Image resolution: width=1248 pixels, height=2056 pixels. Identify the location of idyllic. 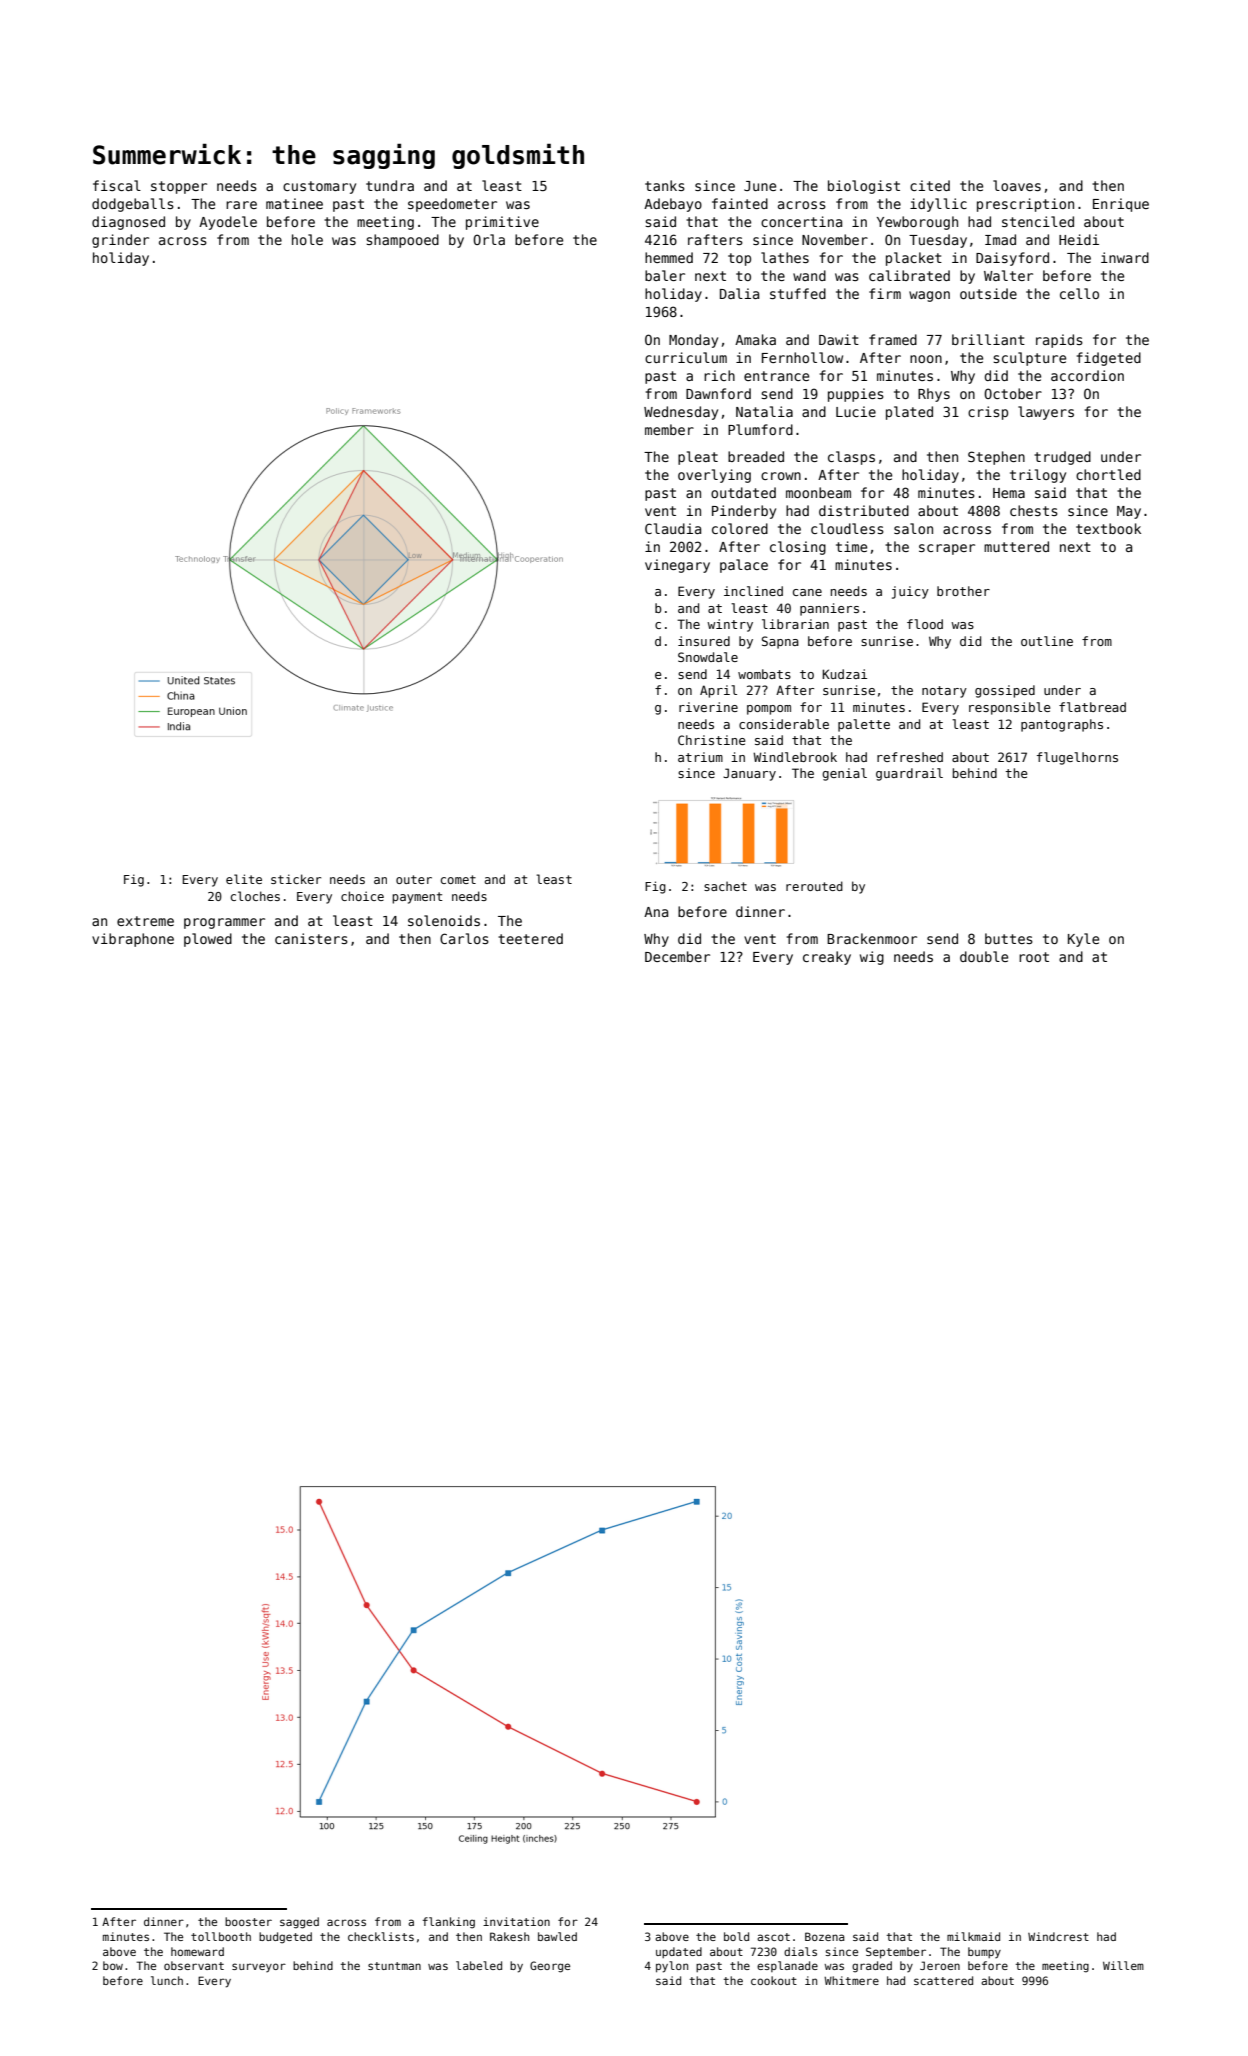
(938, 205).
